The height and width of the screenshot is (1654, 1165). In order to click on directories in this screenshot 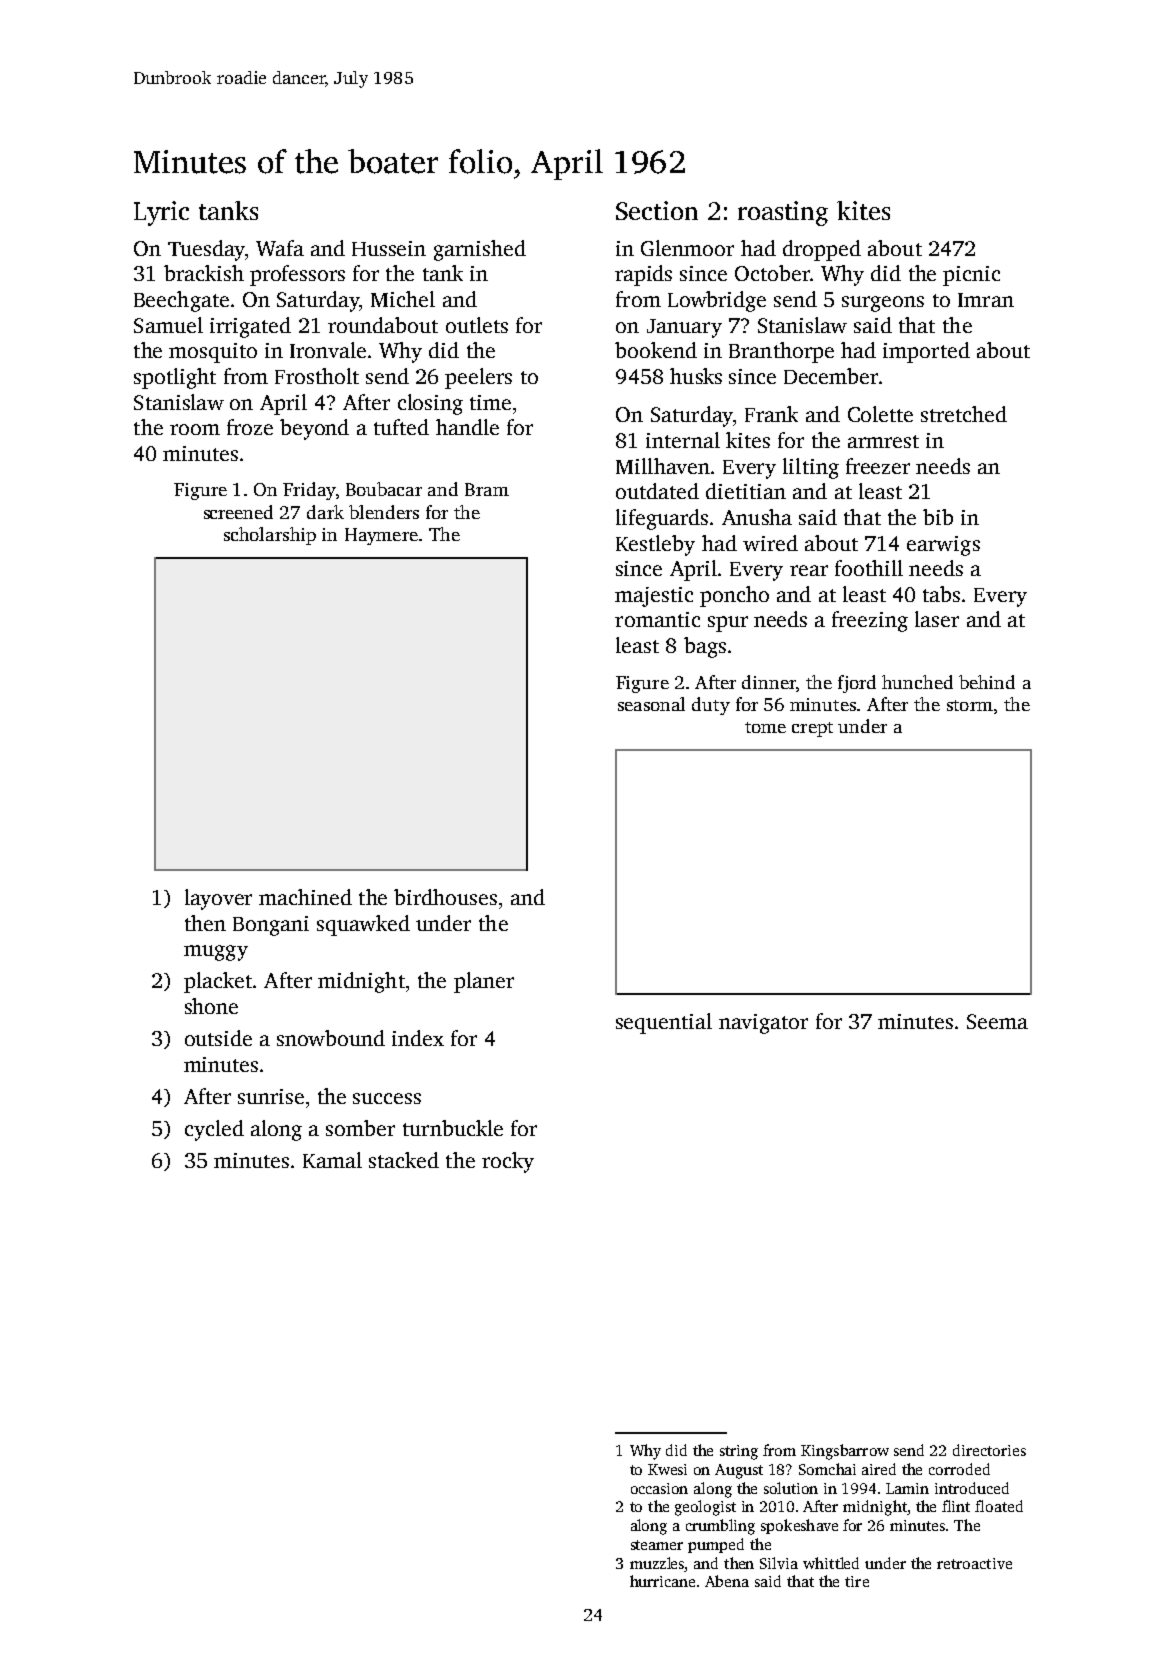, I will do `click(989, 1450)`.
